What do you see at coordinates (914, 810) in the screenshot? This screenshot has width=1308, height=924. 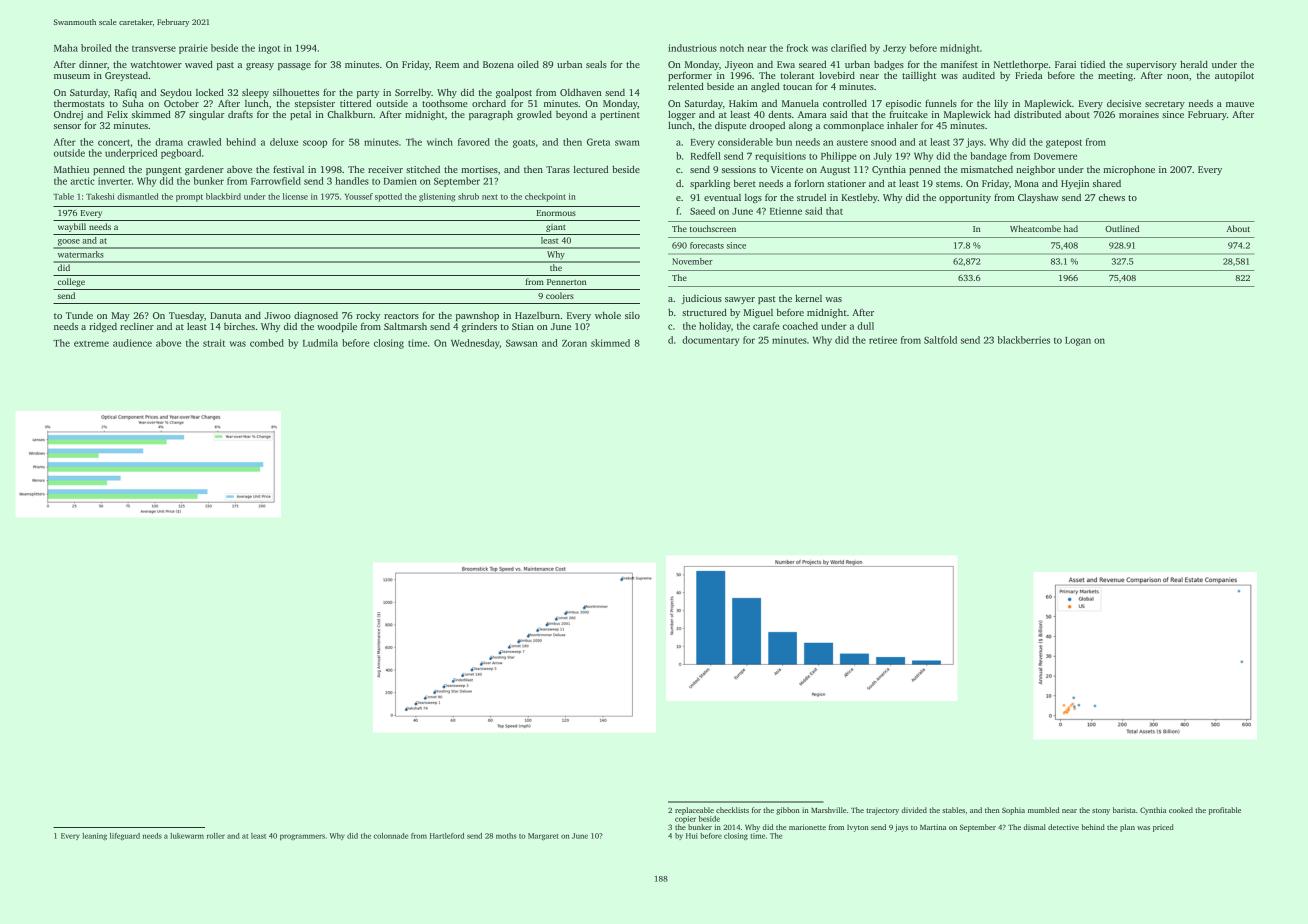 I see `divided` at bounding box center [914, 810].
